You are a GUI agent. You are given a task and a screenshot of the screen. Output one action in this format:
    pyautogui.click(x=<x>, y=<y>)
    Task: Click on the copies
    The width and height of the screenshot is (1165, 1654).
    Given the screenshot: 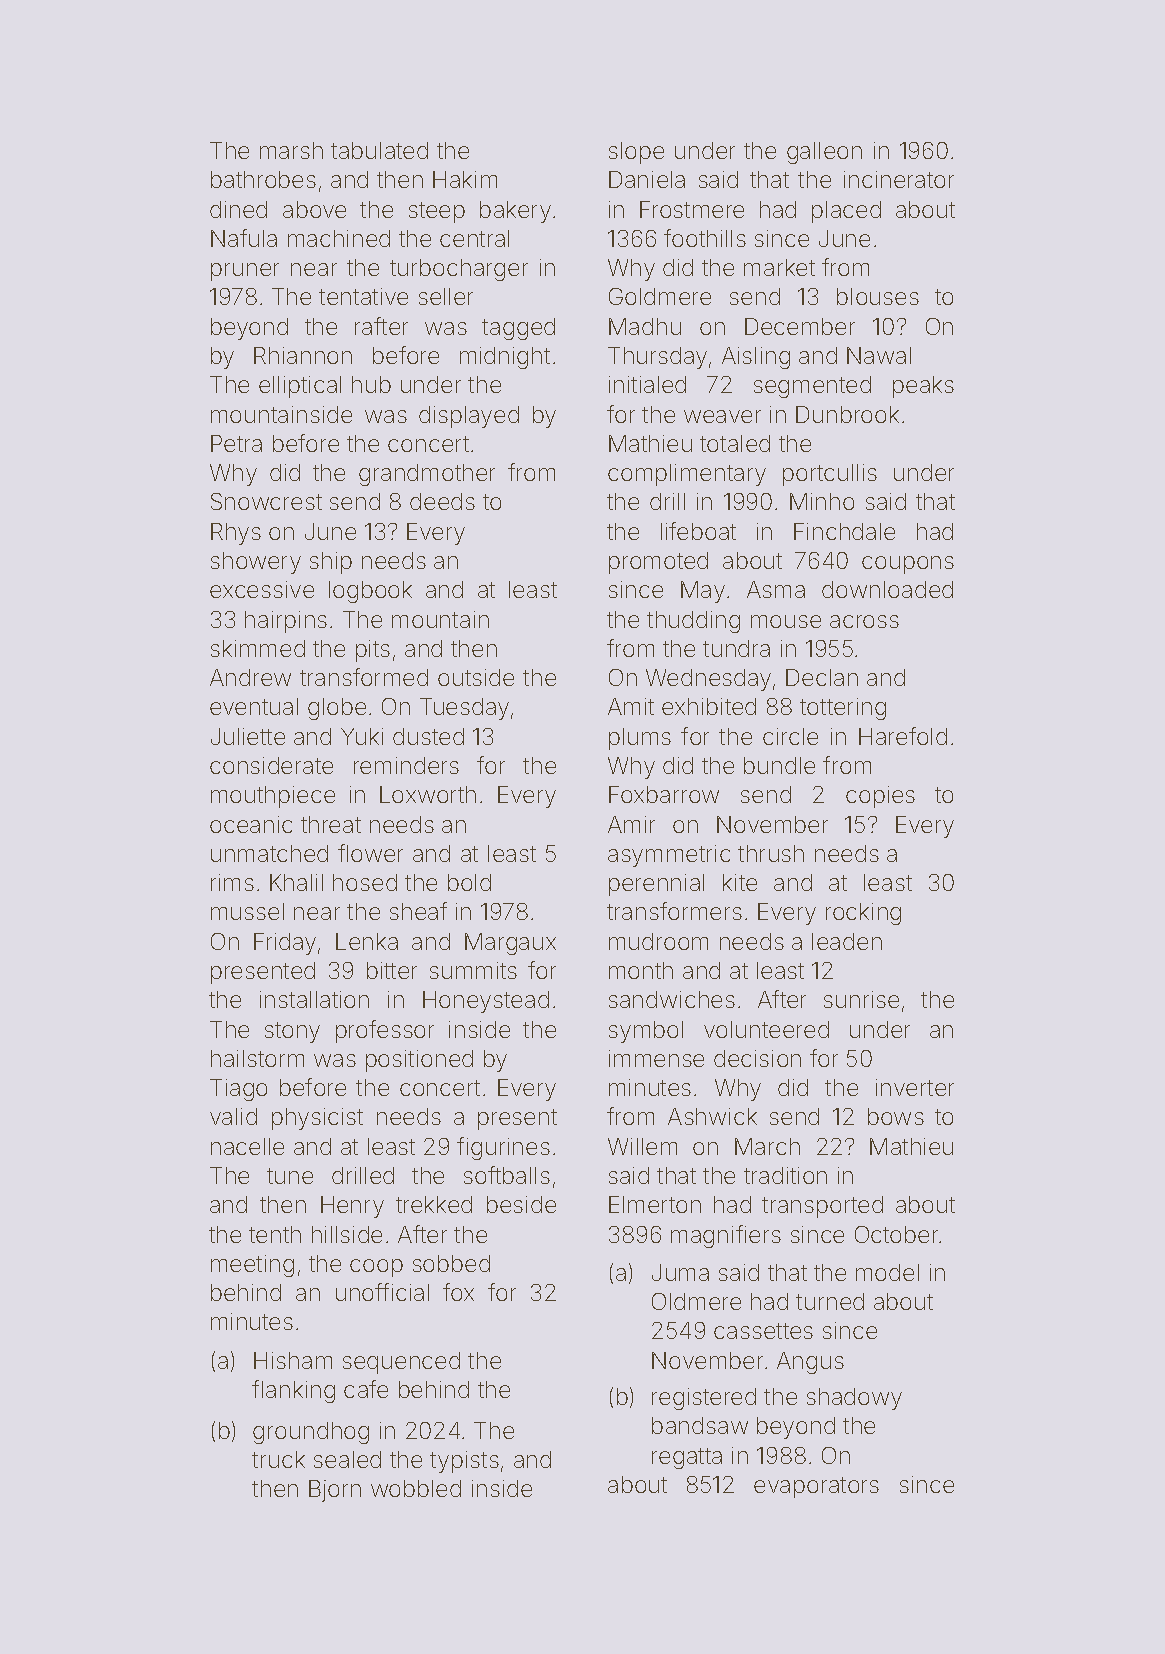 What is the action you would take?
    pyautogui.click(x=880, y=797)
